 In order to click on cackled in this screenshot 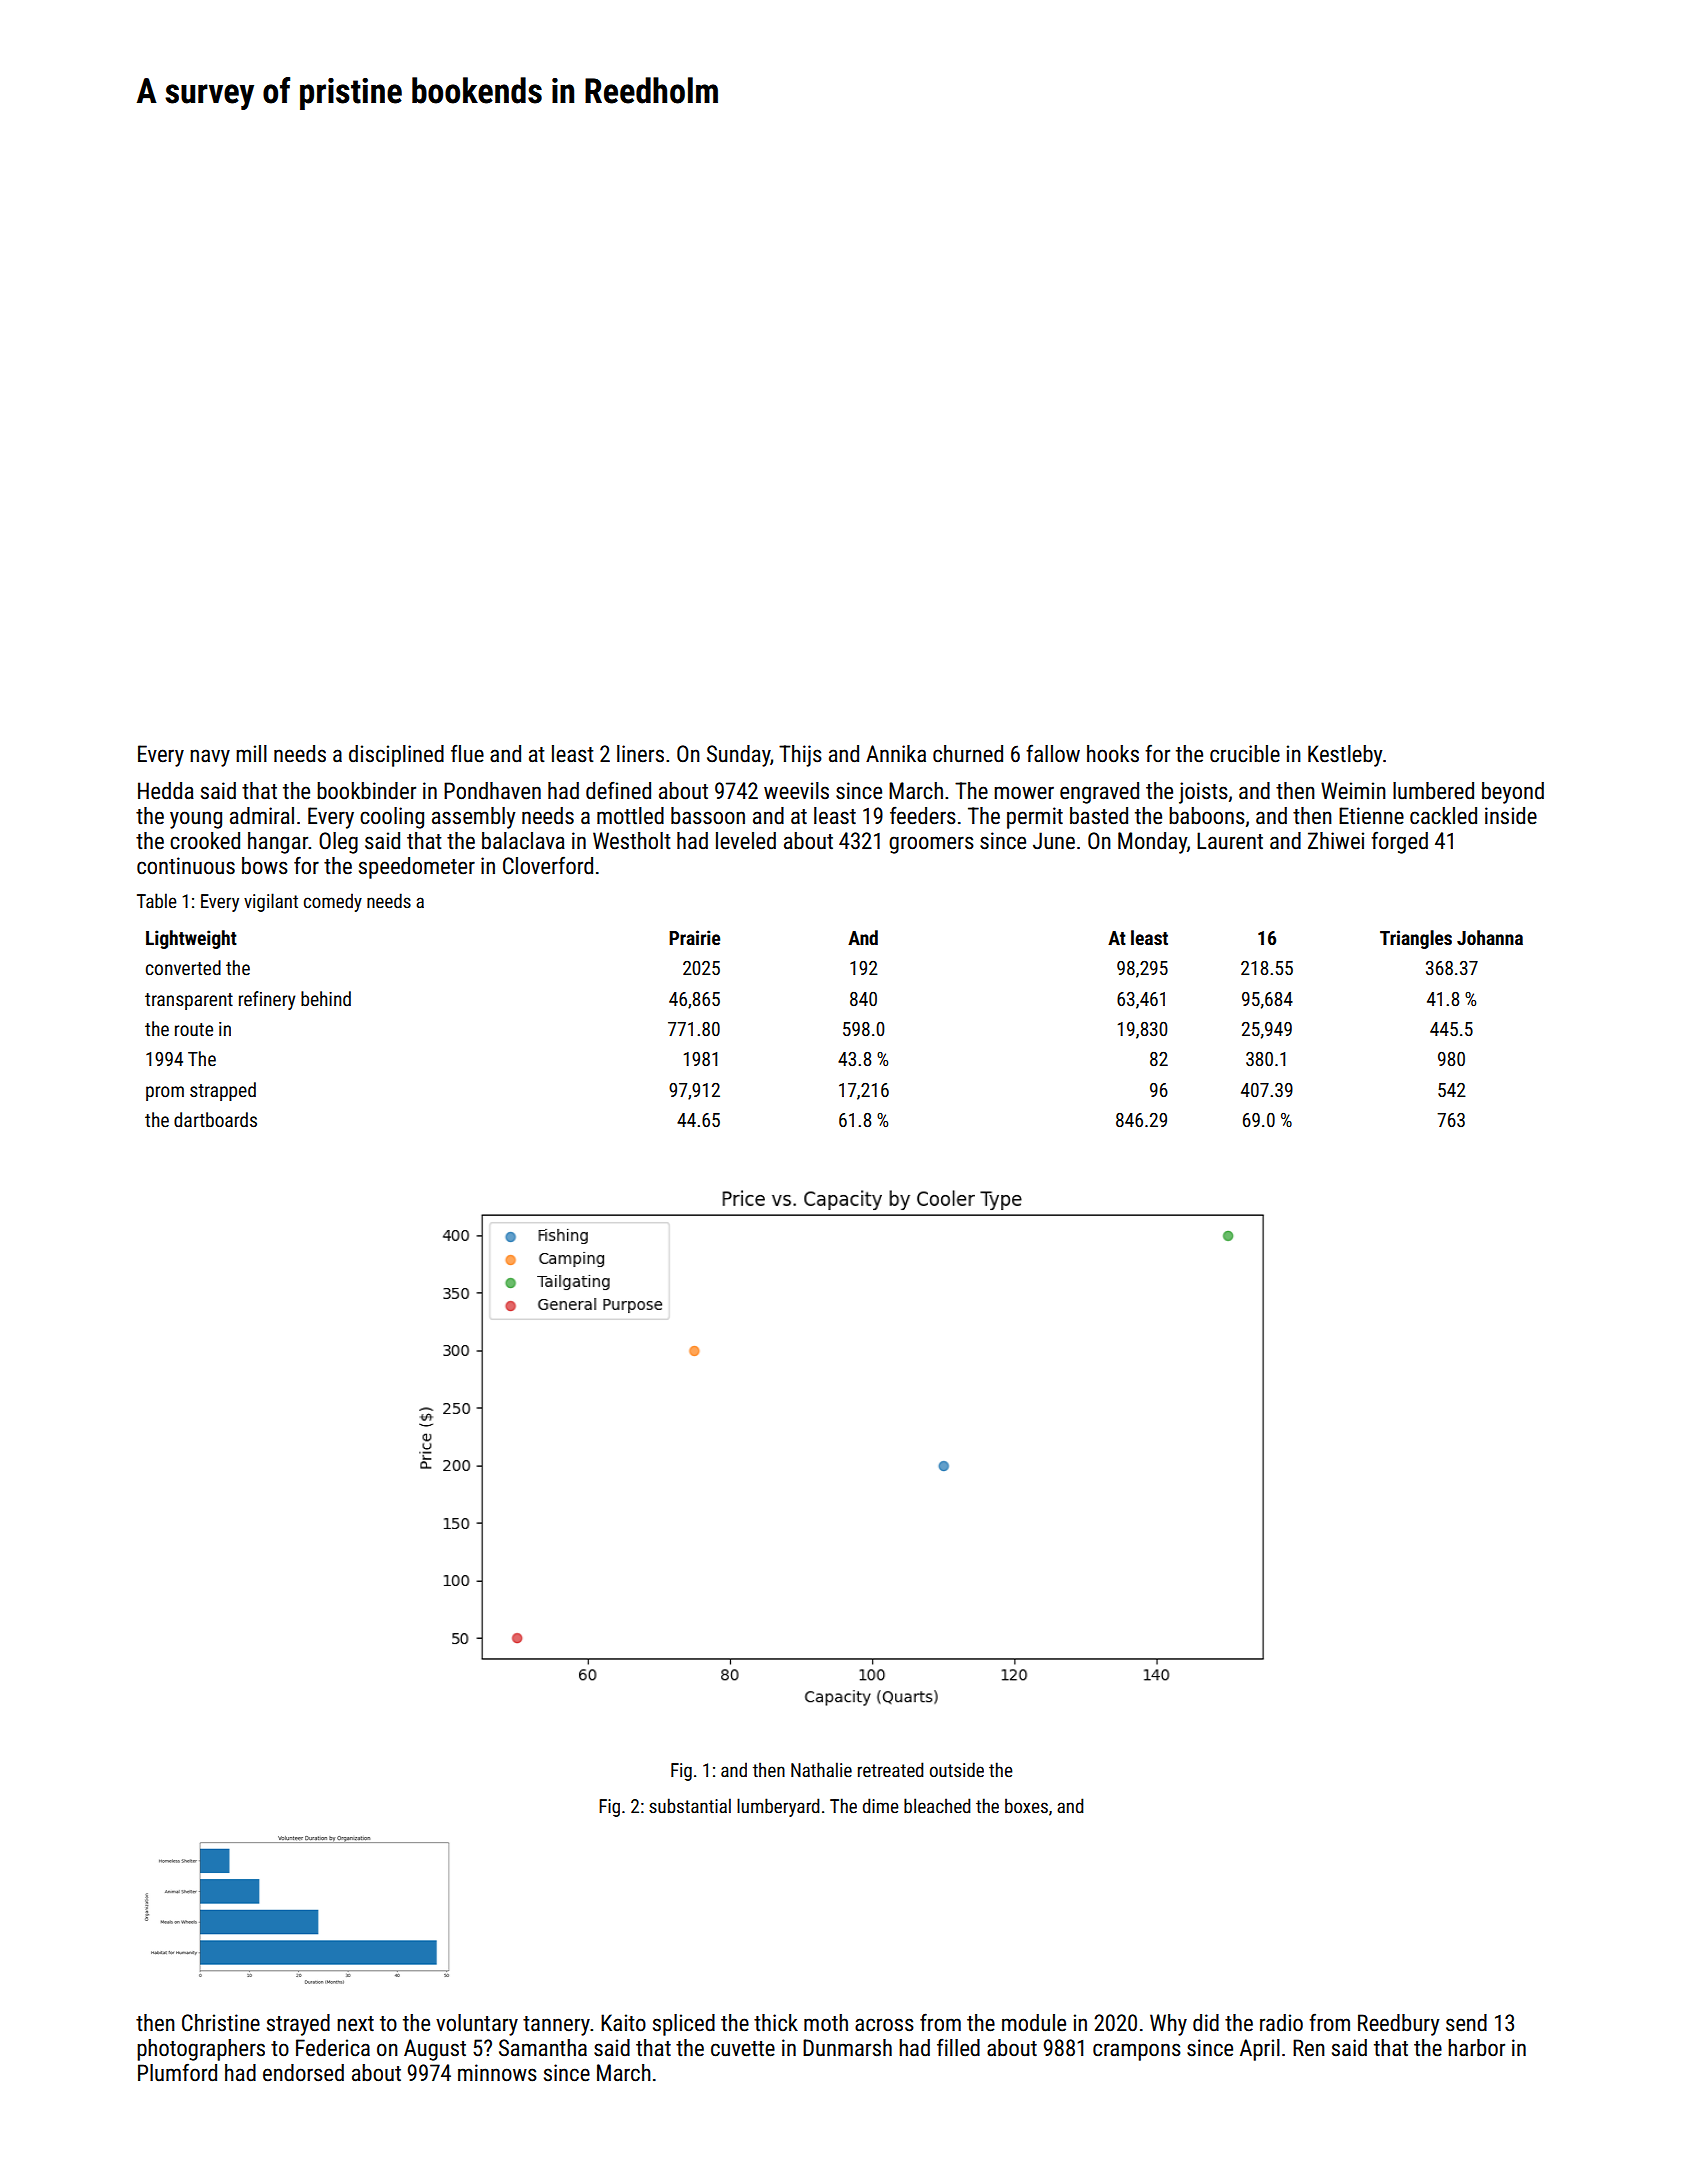, I will do `click(1443, 816)`.
